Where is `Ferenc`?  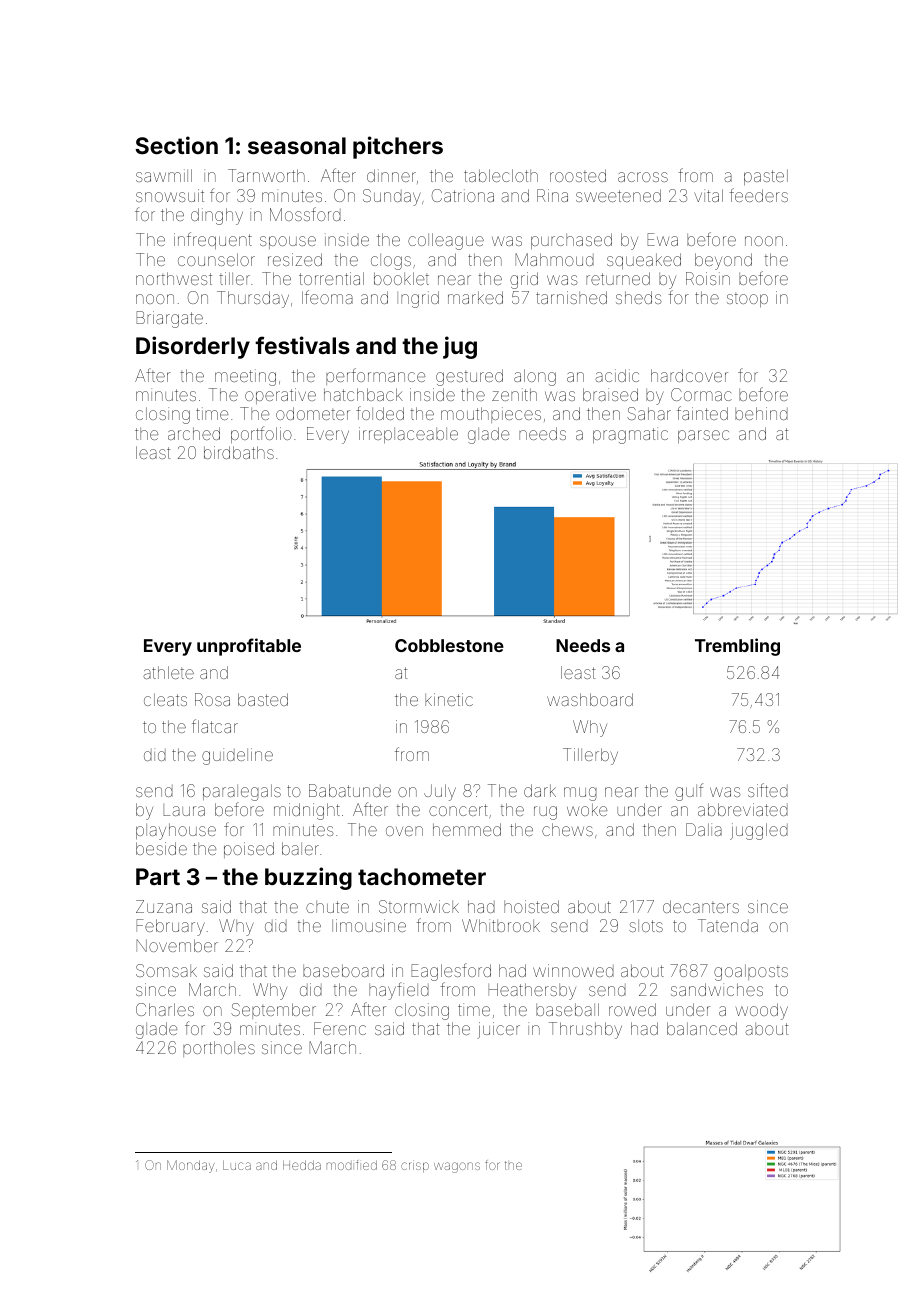 Ferenc is located at coordinates (340, 1028).
